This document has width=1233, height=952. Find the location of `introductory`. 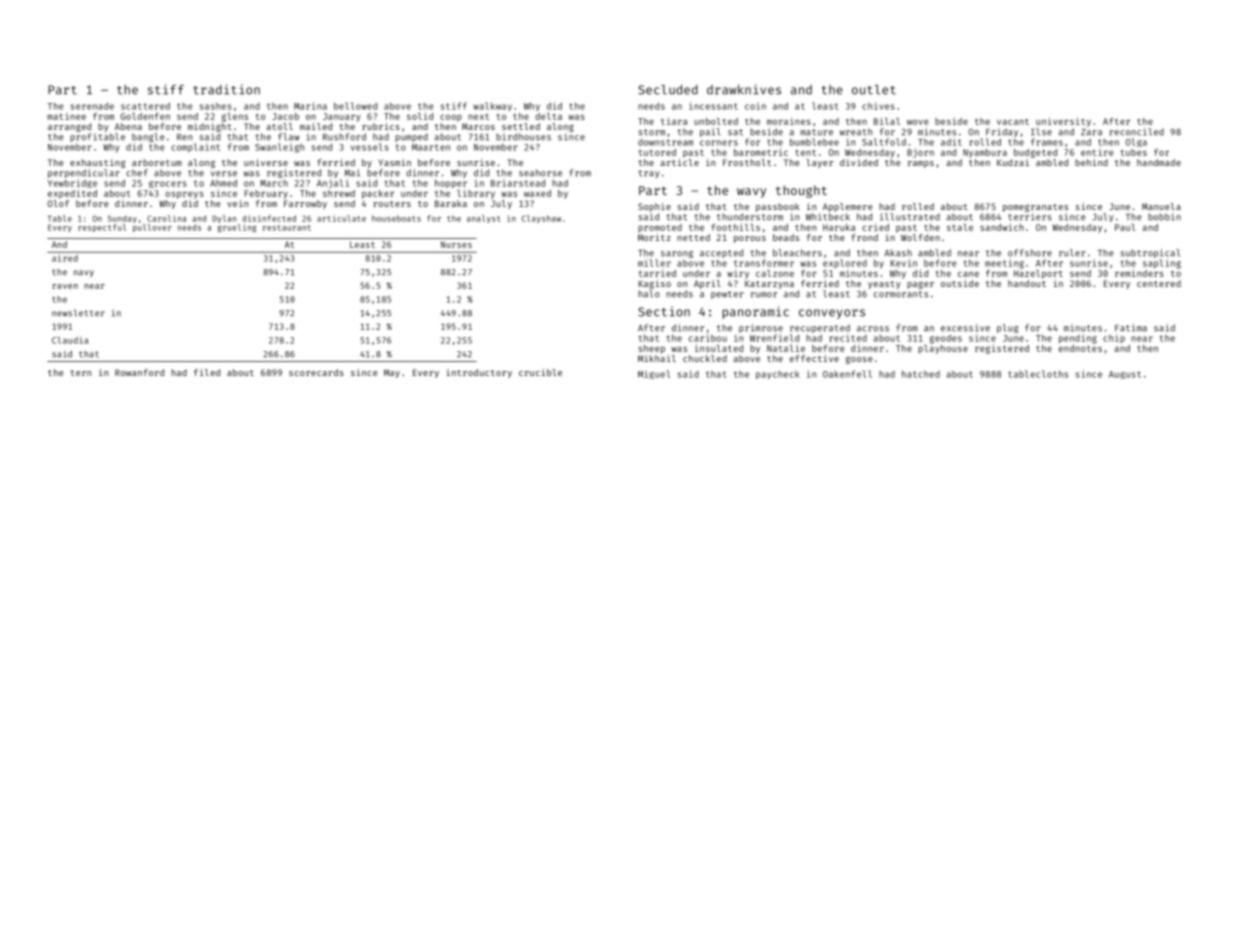

introductory is located at coordinates (479, 373).
